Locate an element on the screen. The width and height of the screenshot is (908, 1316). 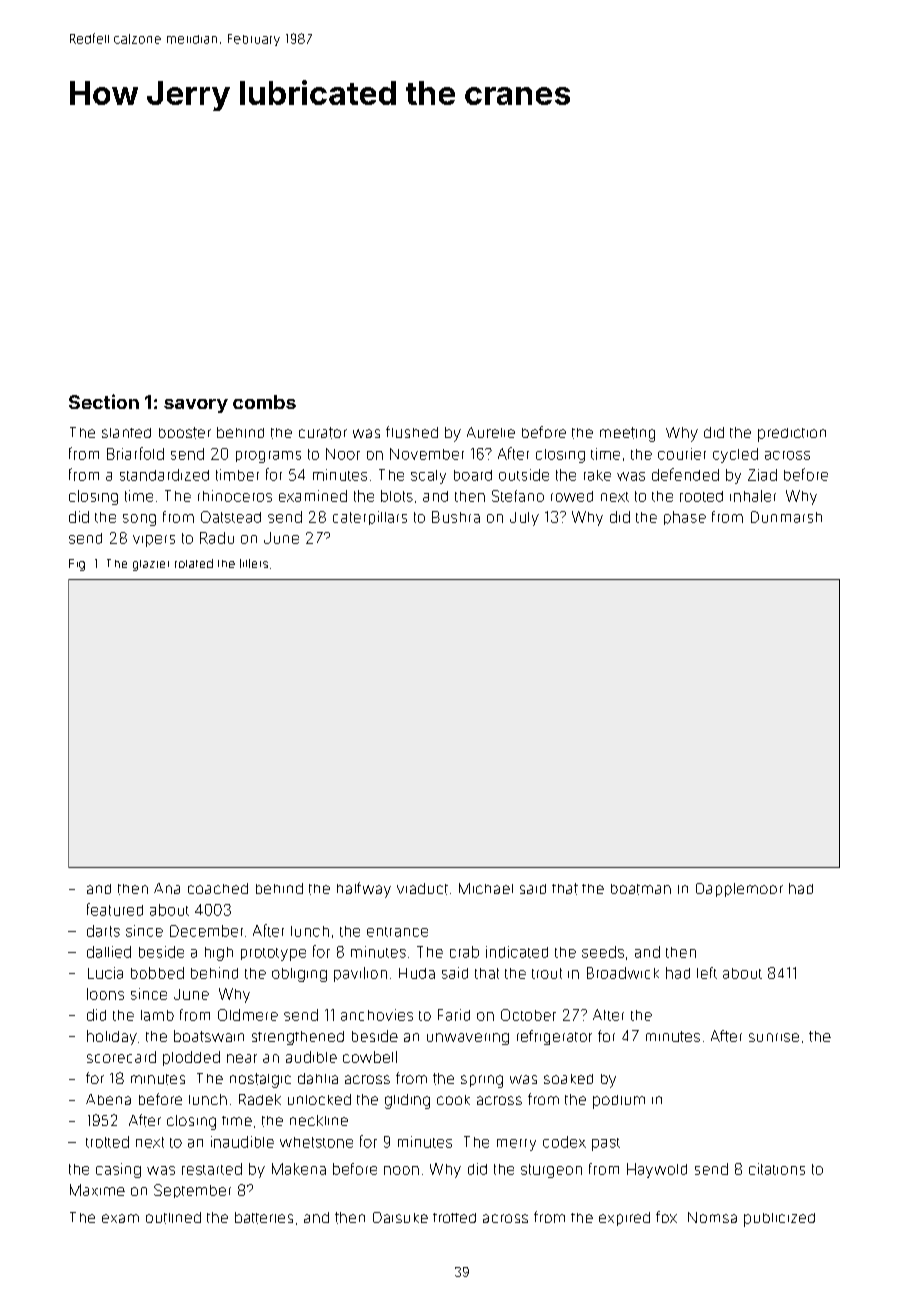
Ana is located at coordinates (167, 888).
